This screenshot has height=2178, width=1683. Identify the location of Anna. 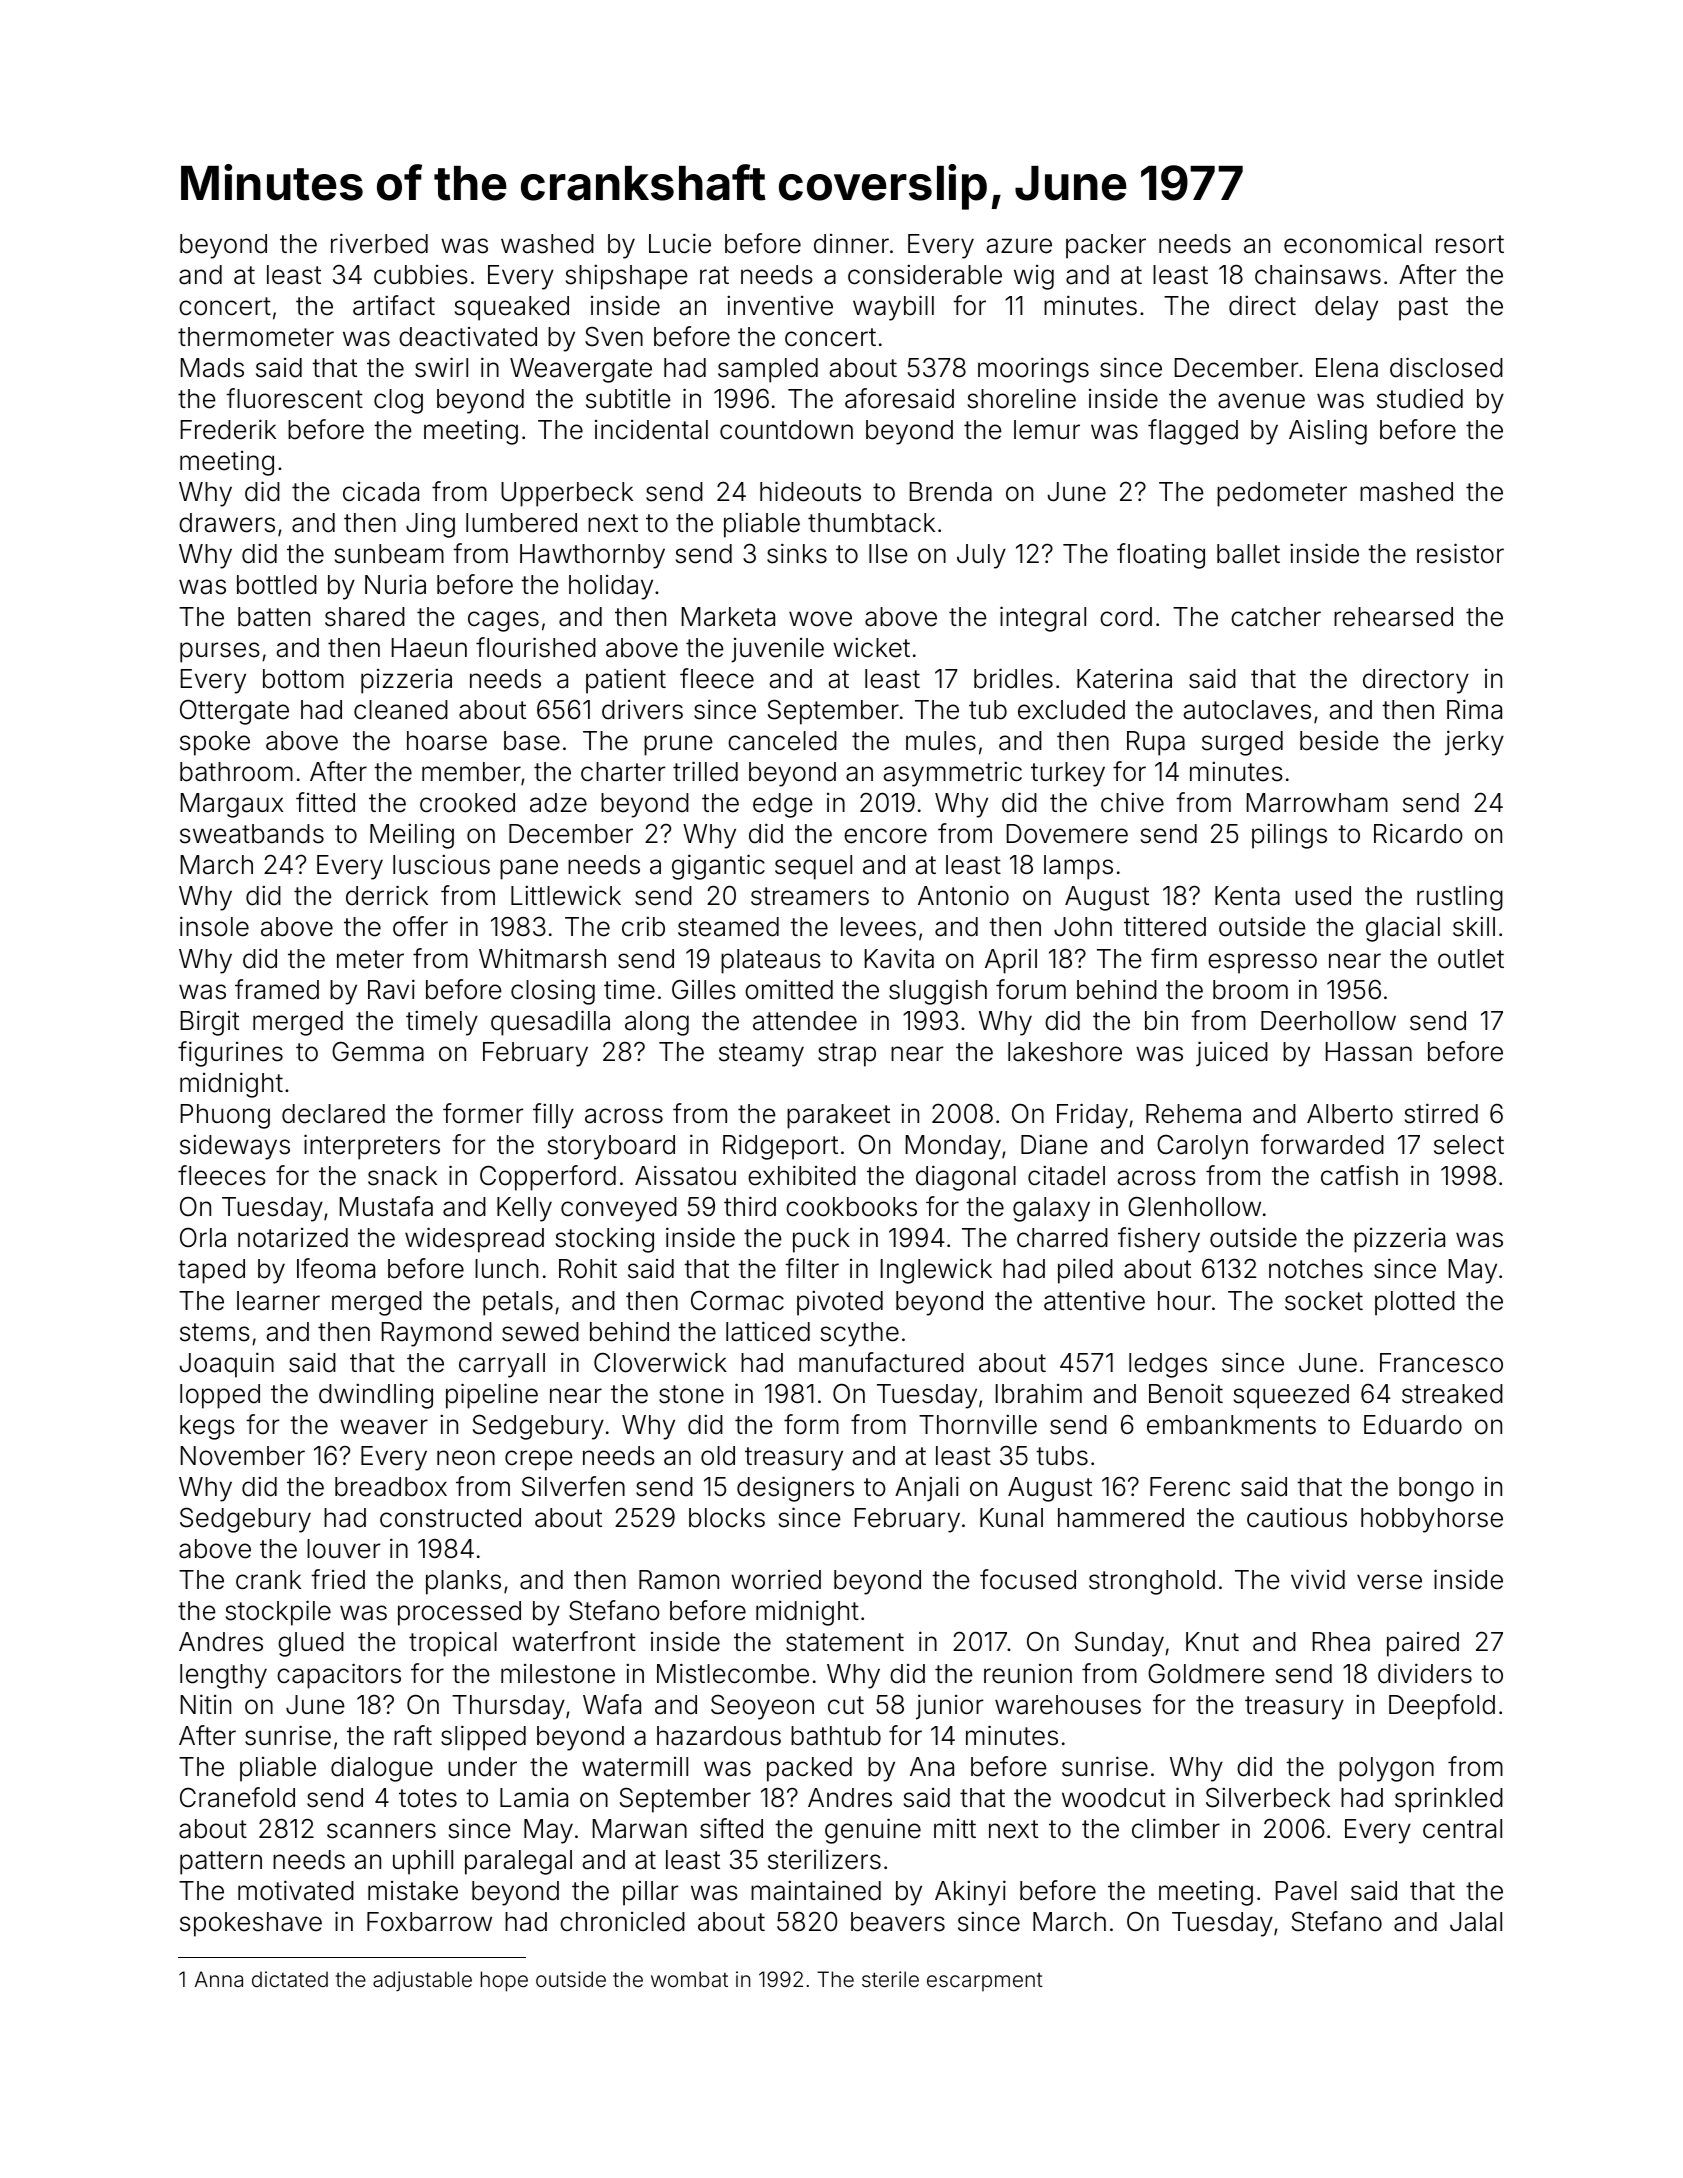
(219, 1979).
